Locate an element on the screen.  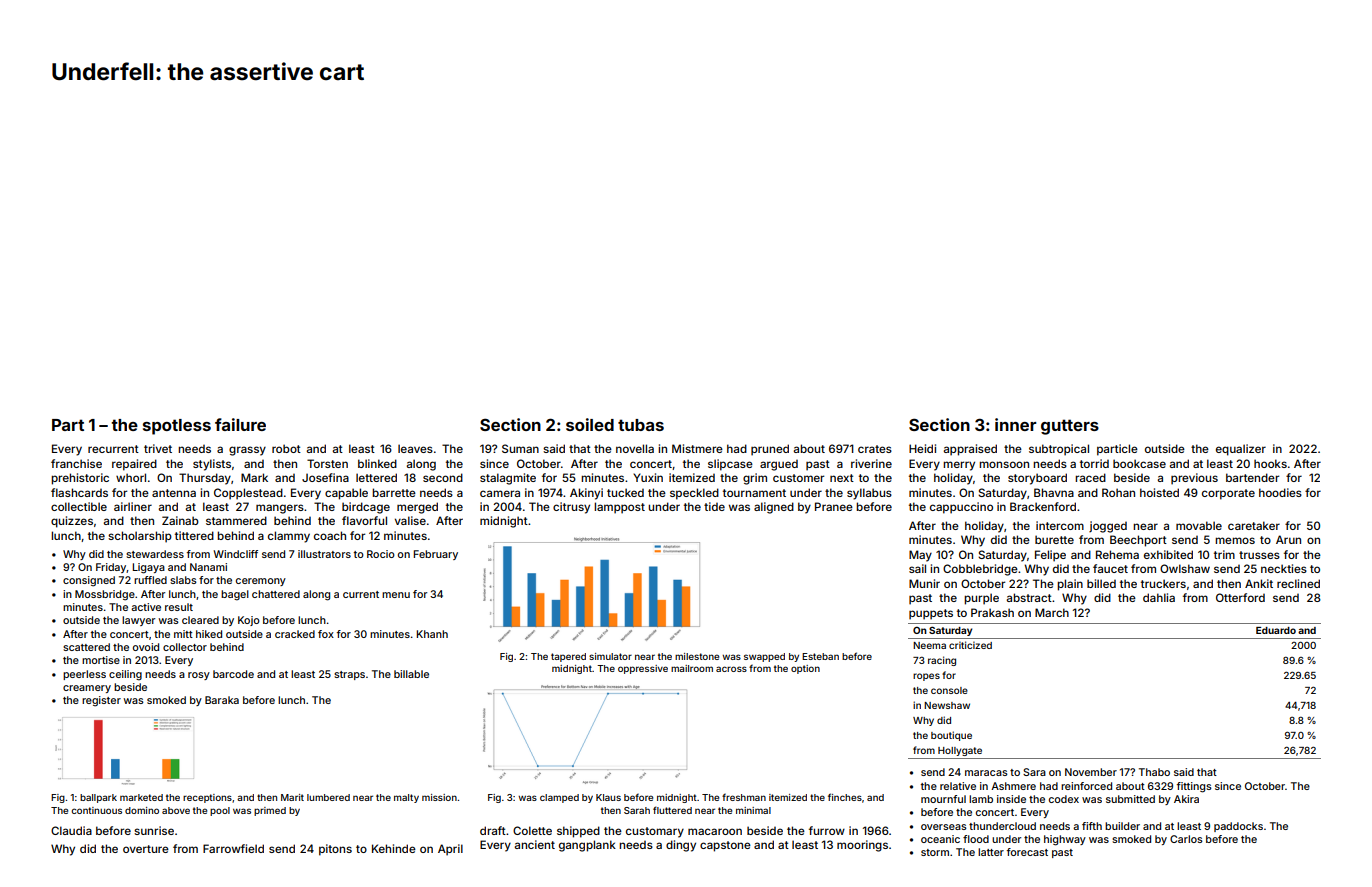
Thabo is located at coordinates (1154, 772).
